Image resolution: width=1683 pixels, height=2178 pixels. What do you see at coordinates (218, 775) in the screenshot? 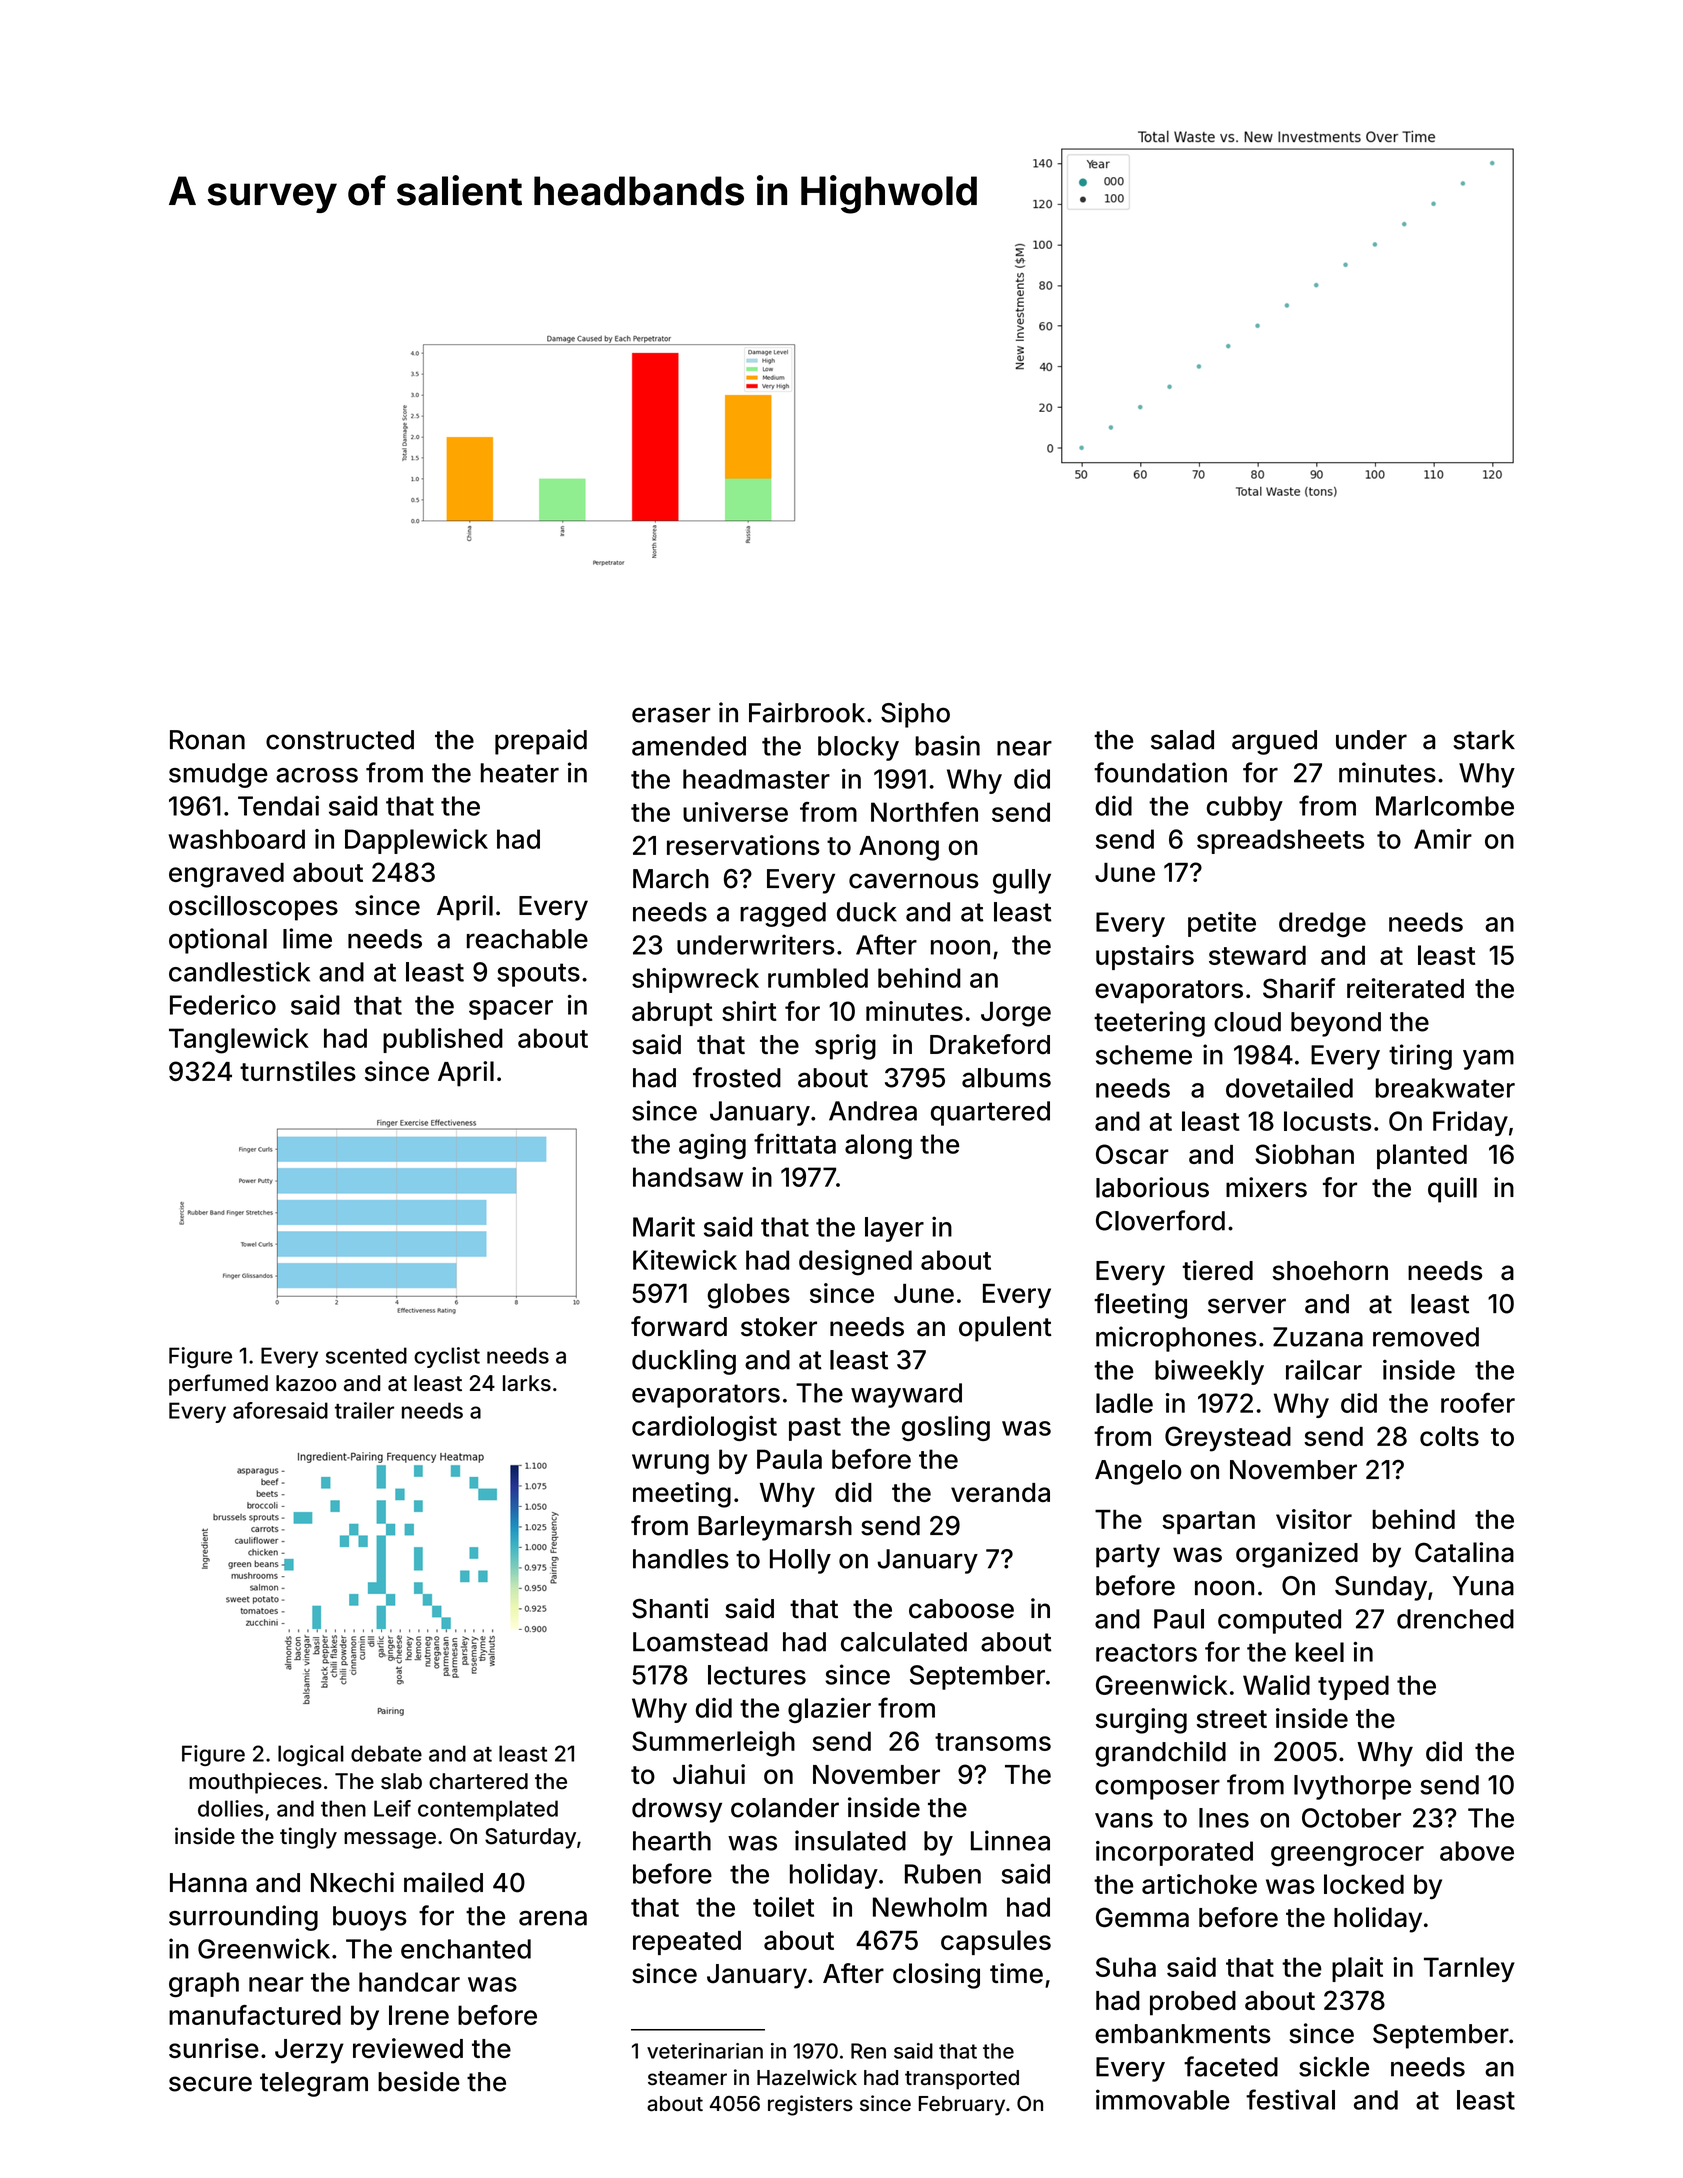
I see `smudge` at bounding box center [218, 775].
